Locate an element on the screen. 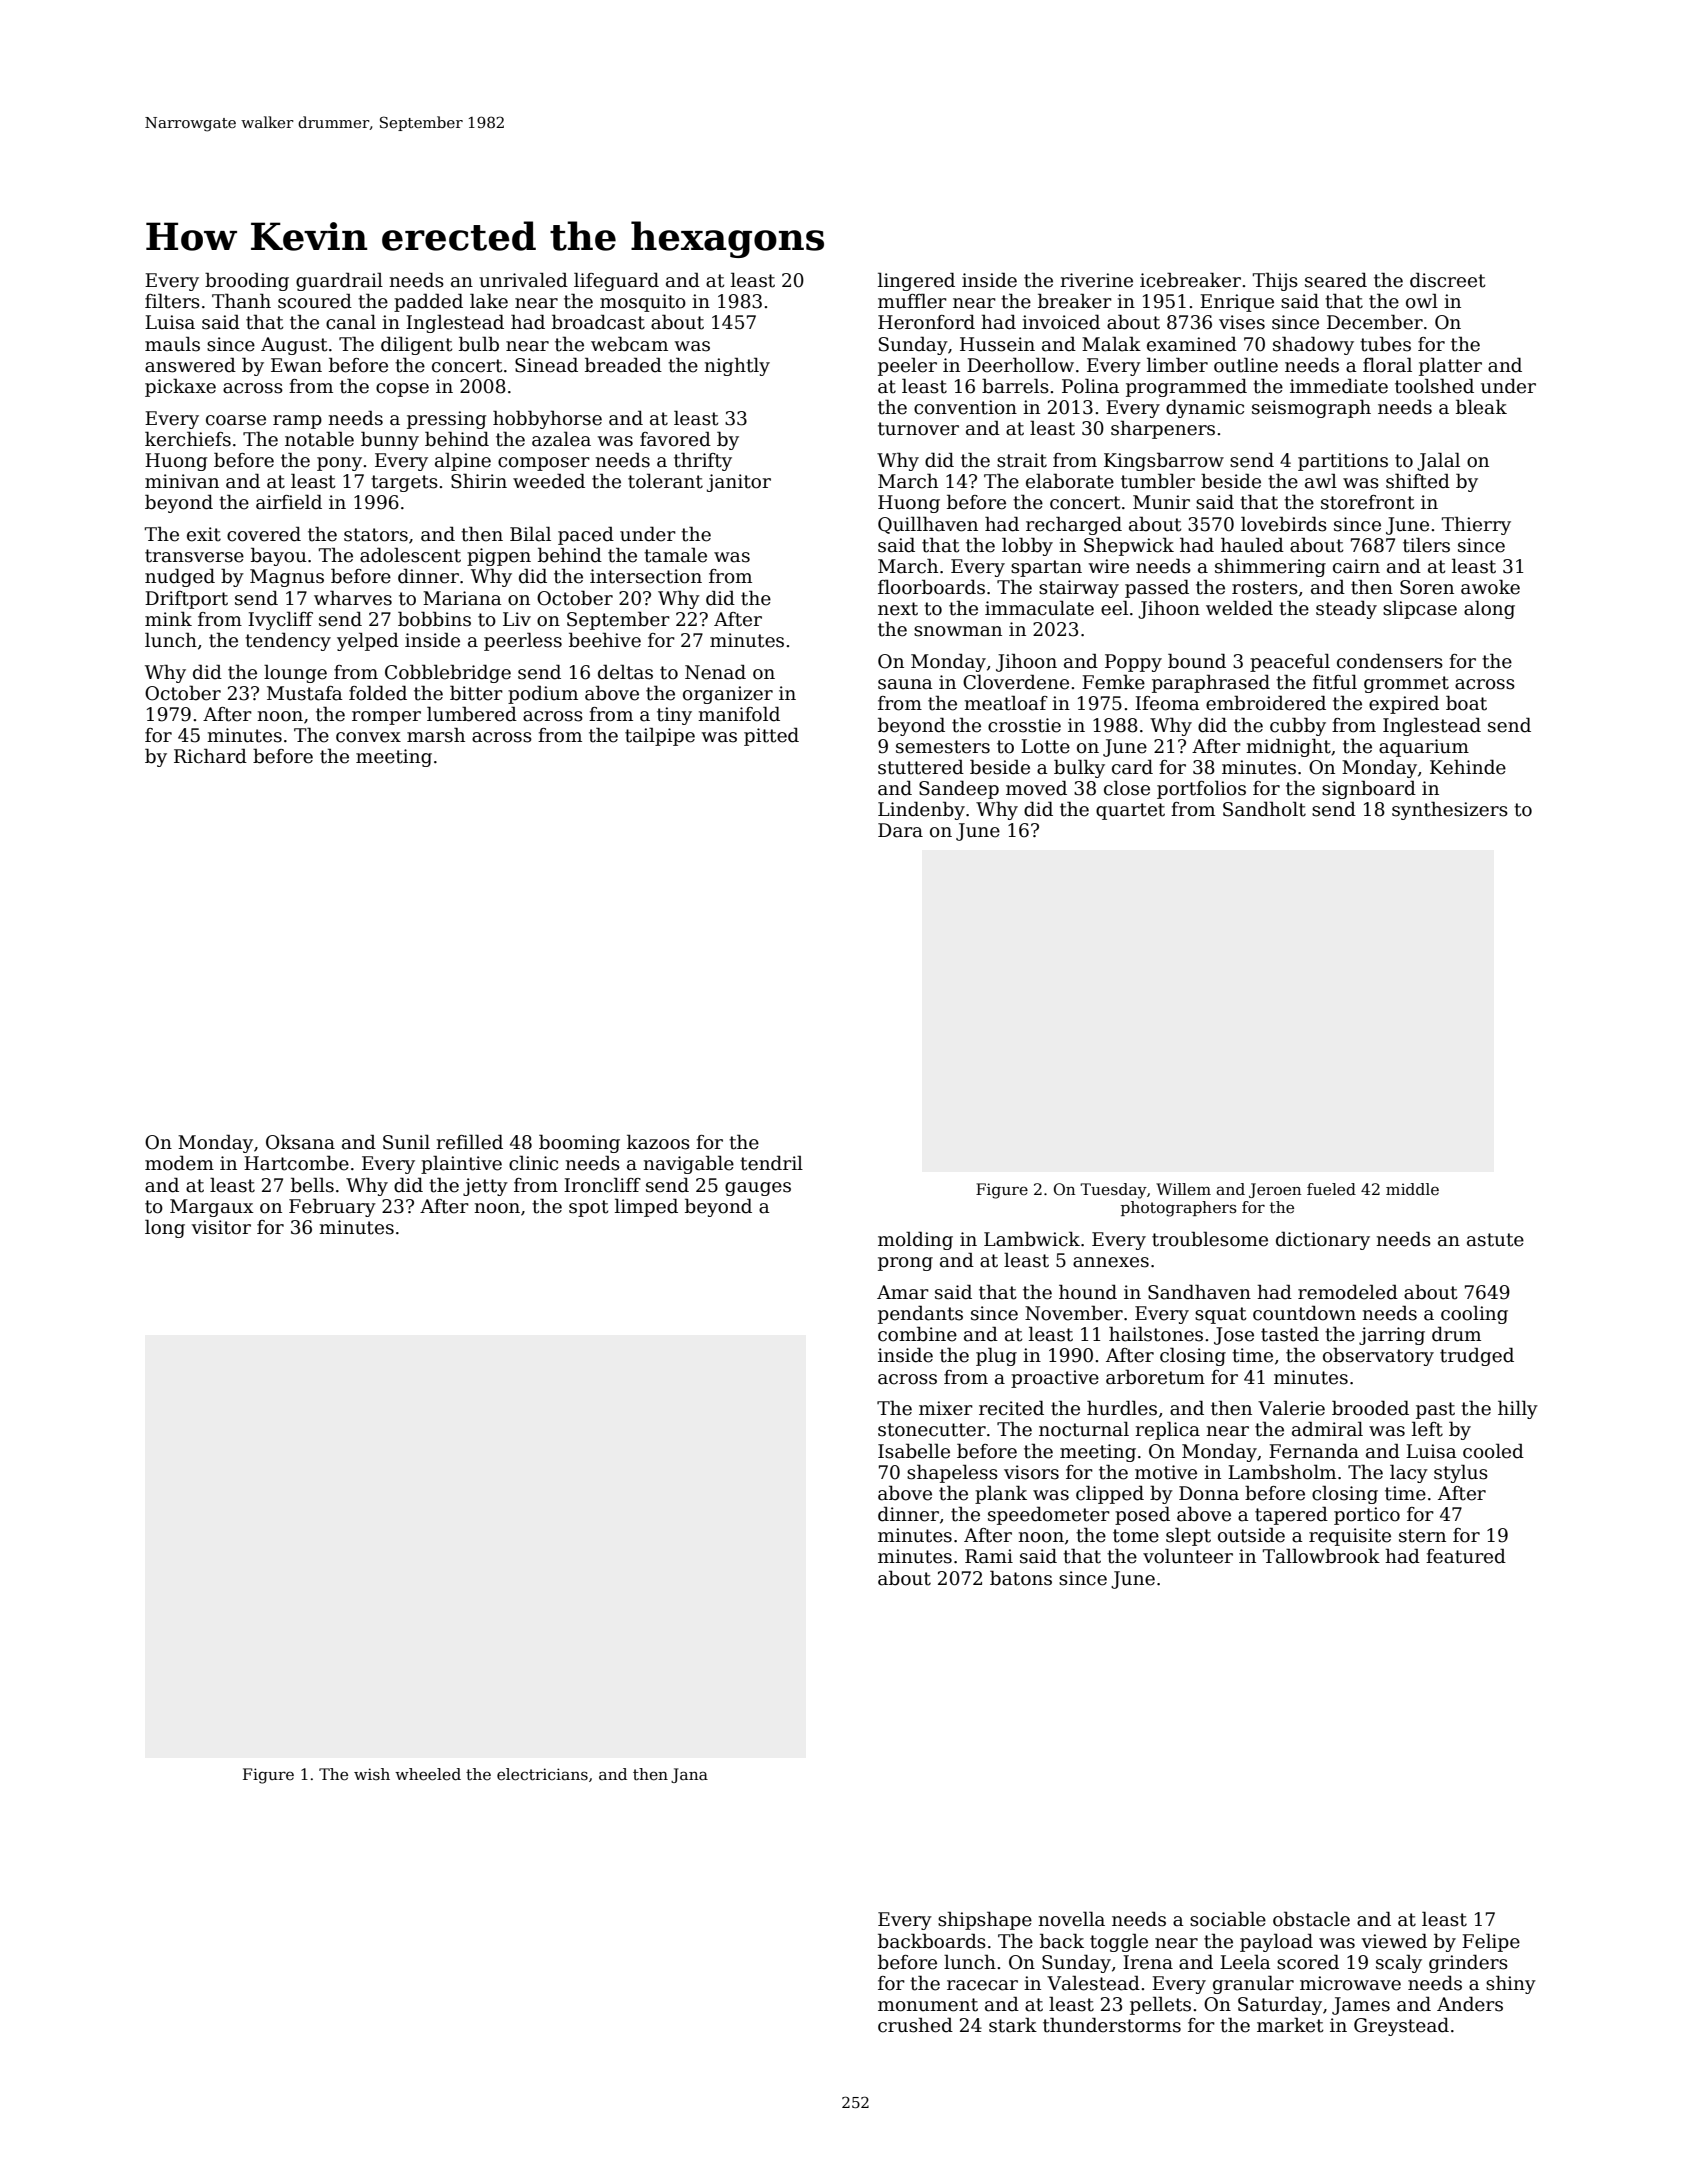 The height and width of the screenshot is (2178, 1683). featured is located at coordinates (1466, 1556).
